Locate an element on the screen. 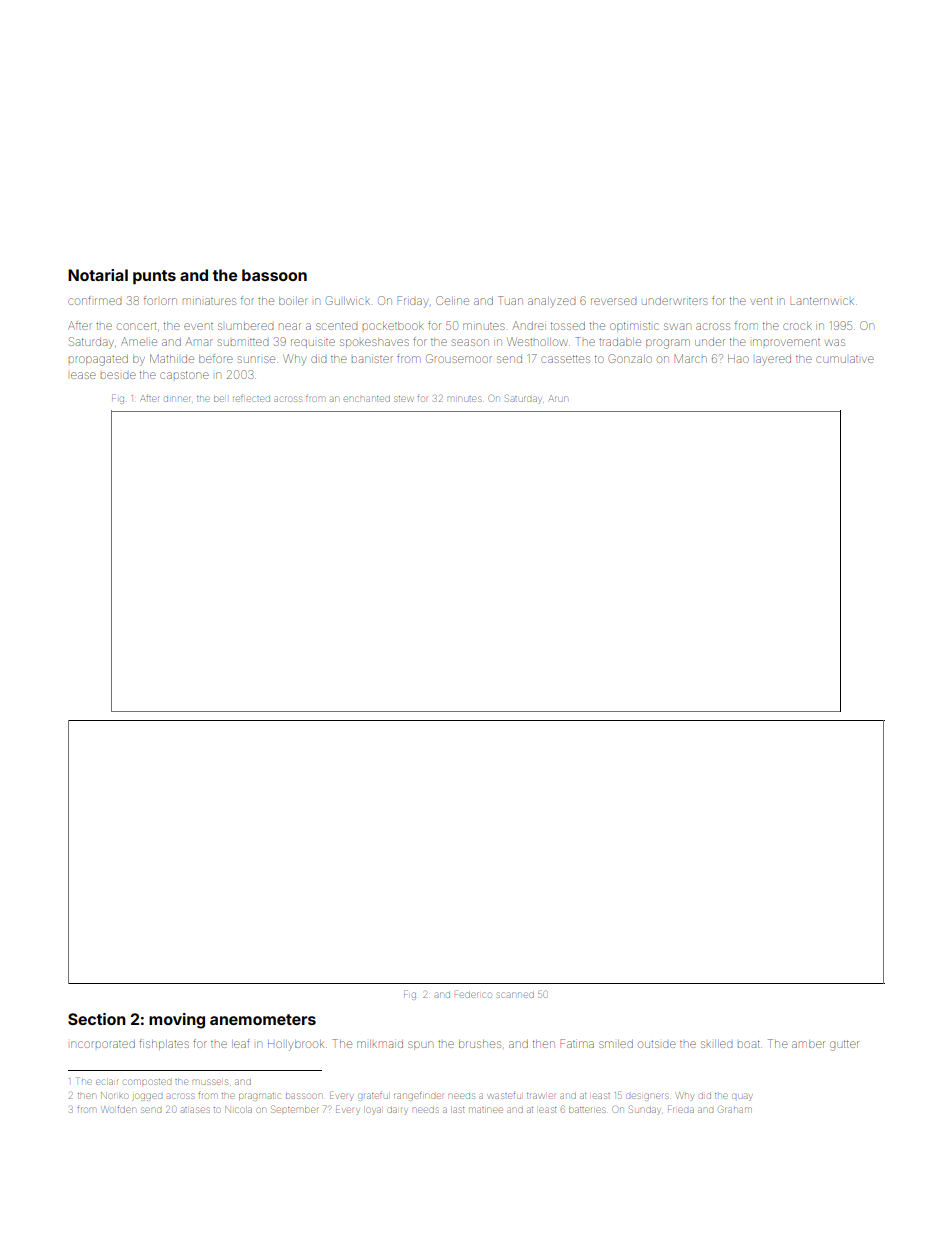 The image size is (952, 1233). dinner is located at coordinates (177, 399).
